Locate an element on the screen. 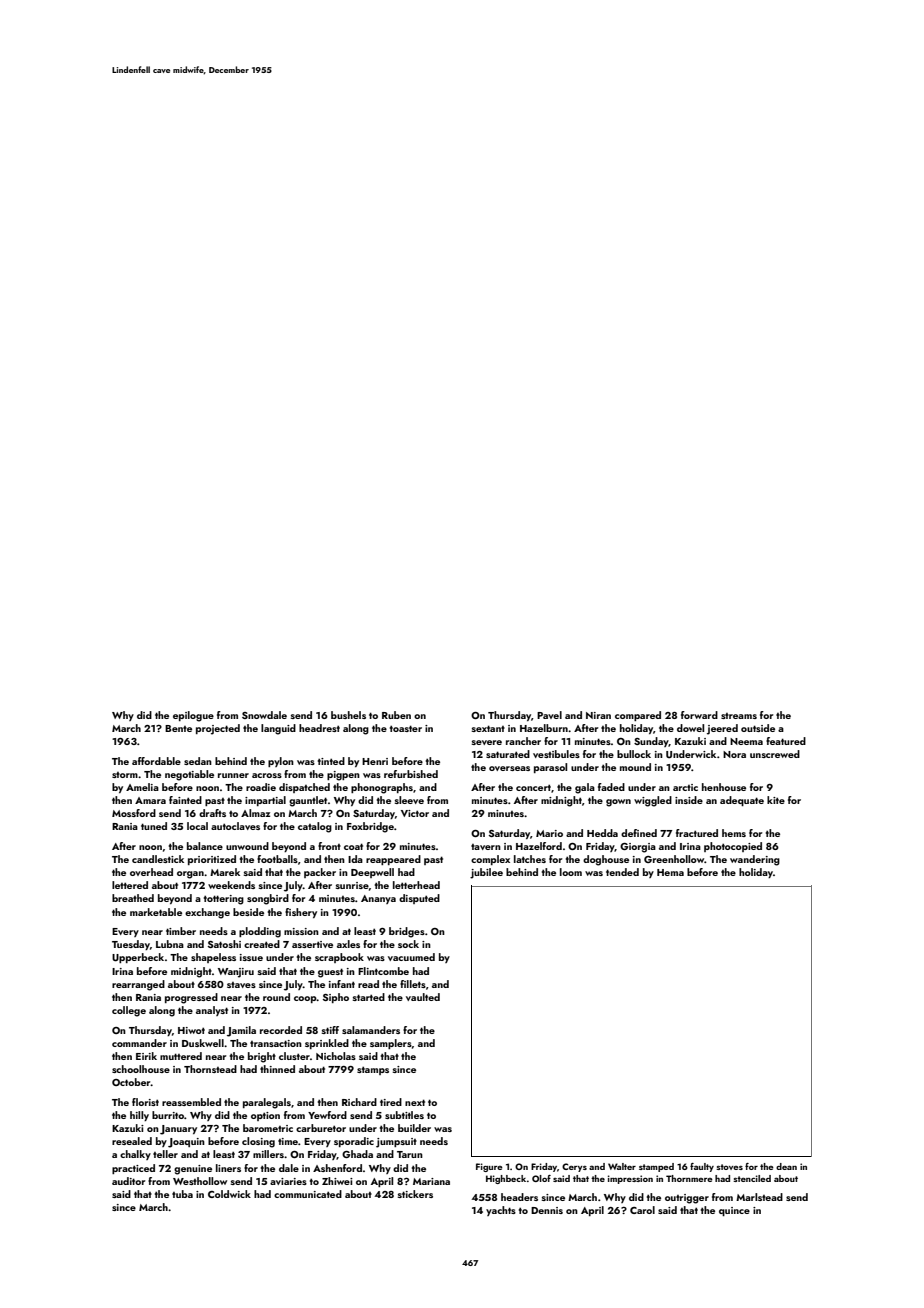 The width and height of the screenshot is (924, 1308). shapeless is located at coordinates (213, 958).
